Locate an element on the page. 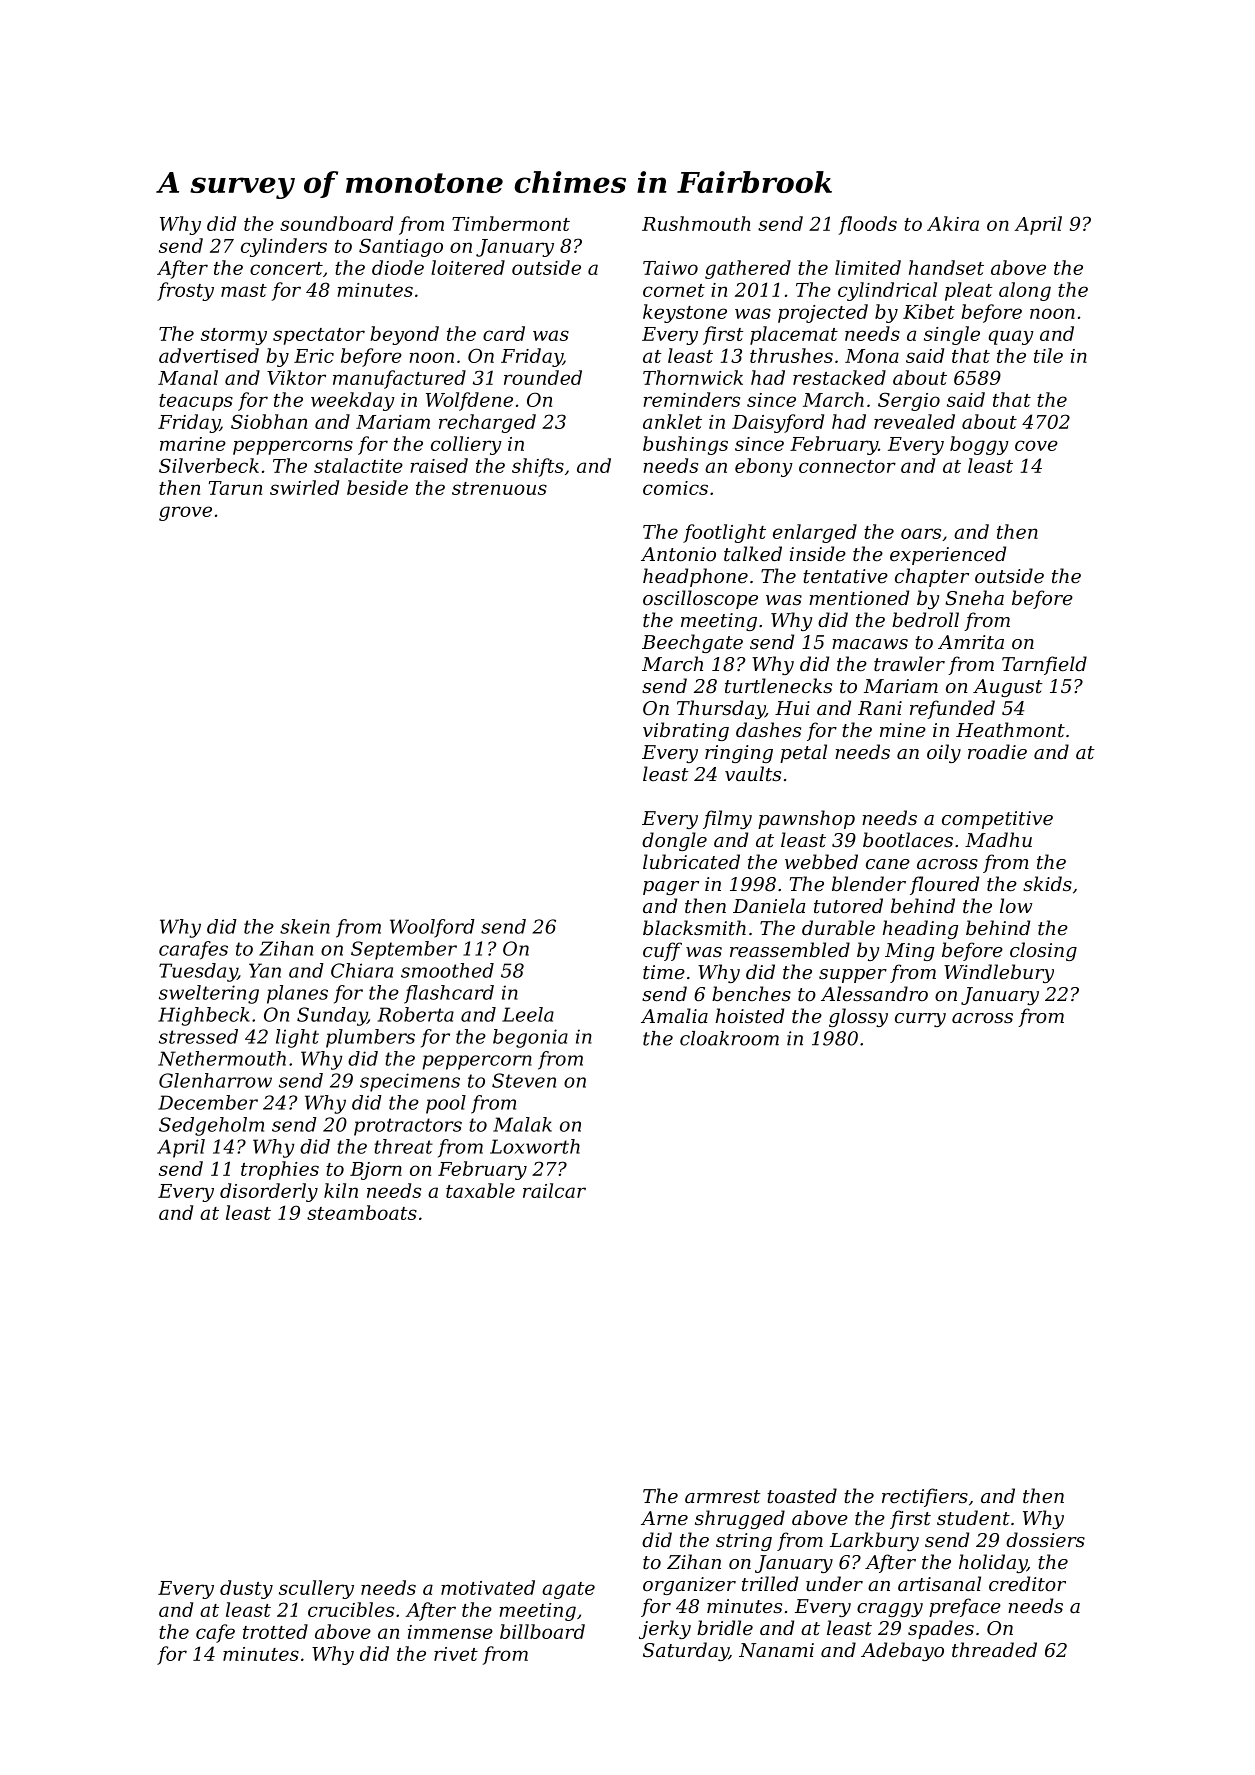 The width and height of the page is (1255, 1775). Woolford is located at coordinates (432, 928).
